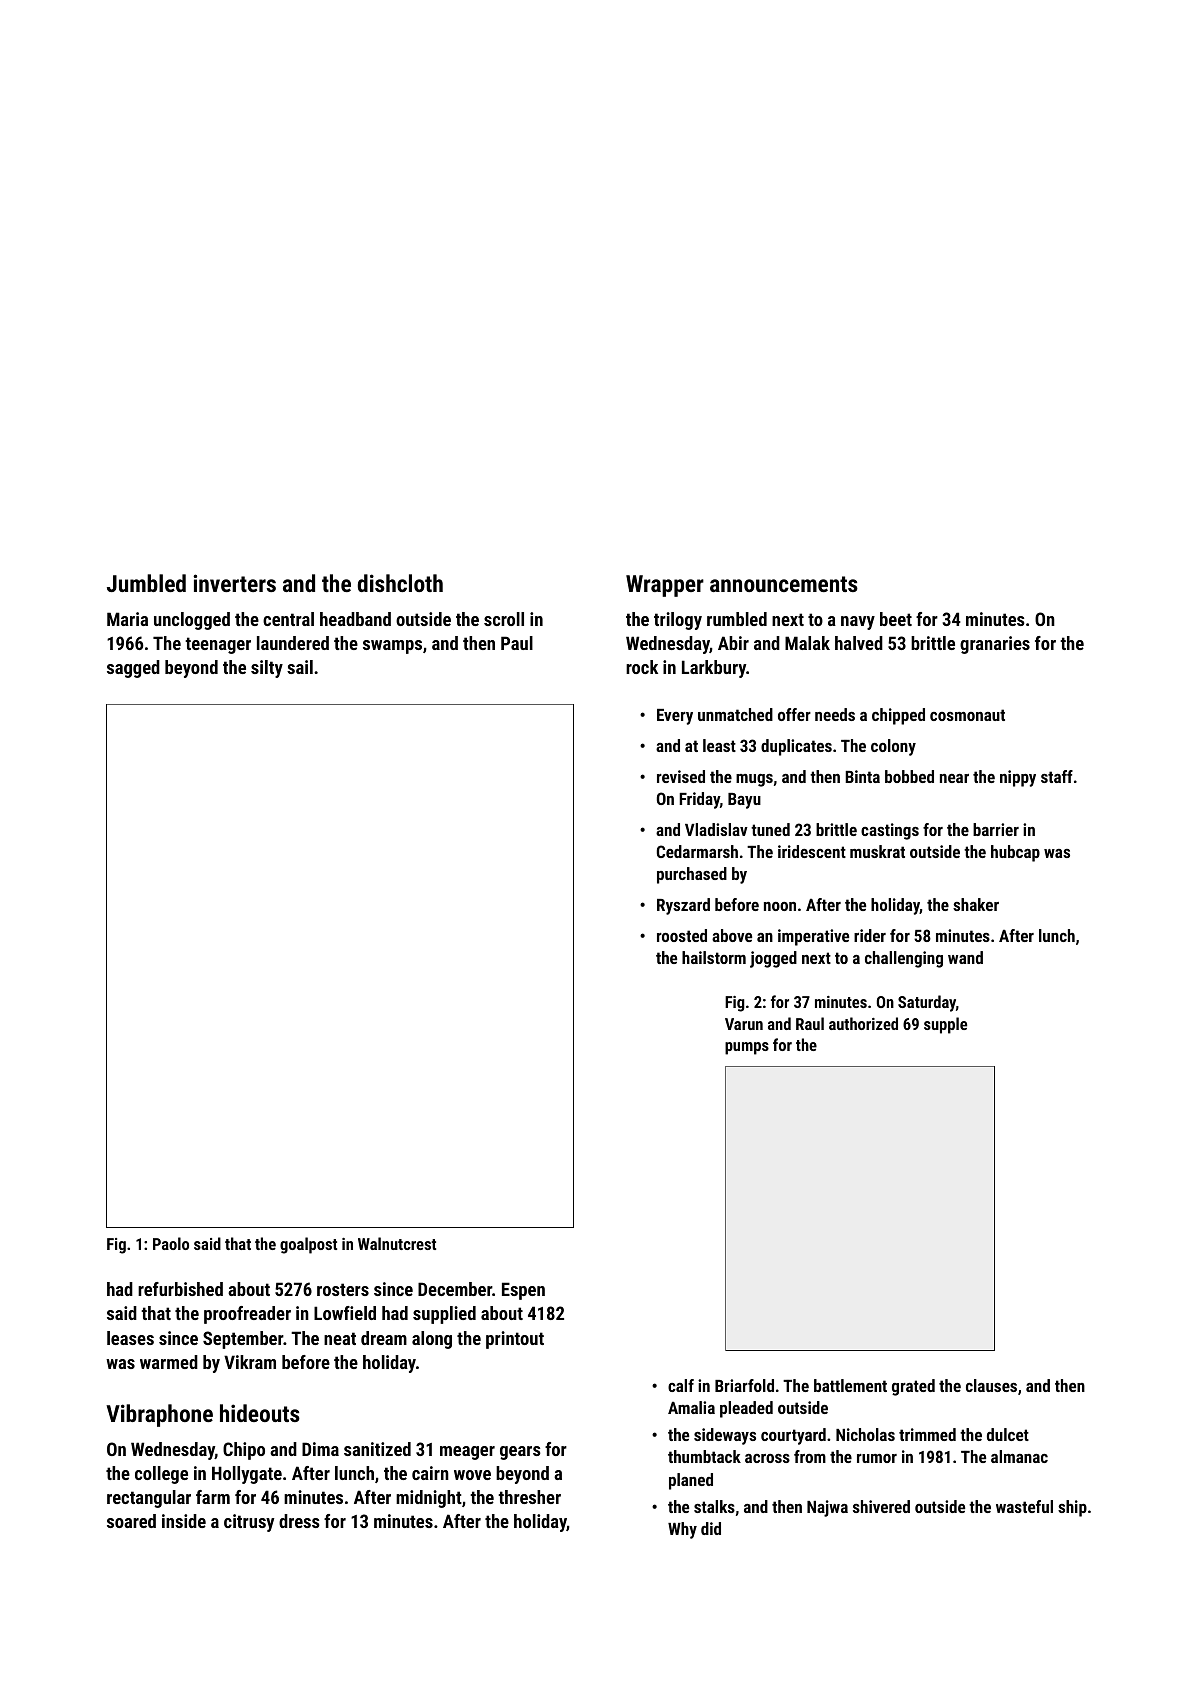 This document has height=1698, width=1200. Describe the element at coordinates (780, 906) in the document. I see `noon` at that location.
